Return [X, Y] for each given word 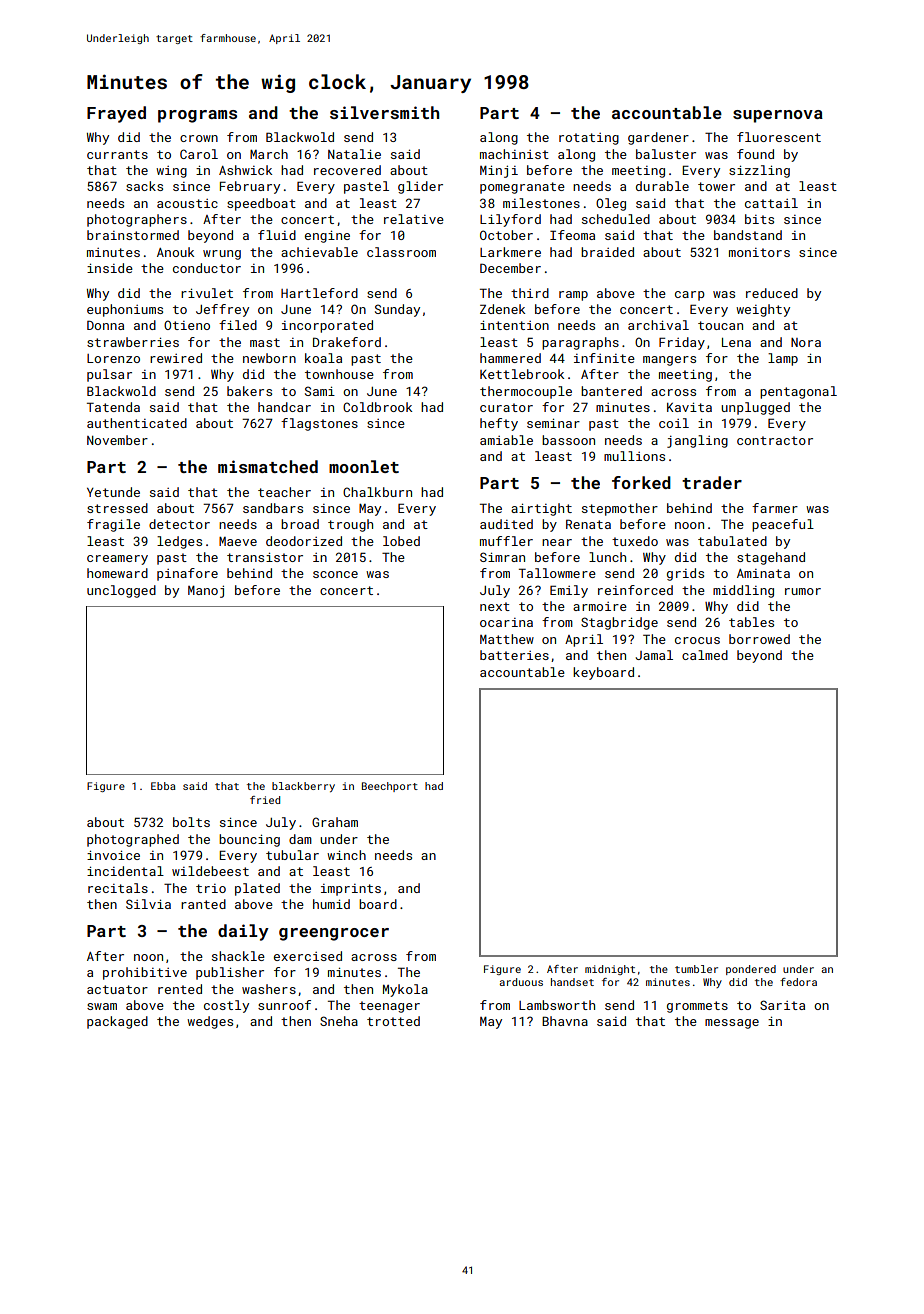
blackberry [303, 787]
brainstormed [133, 235]
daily [243, 932]
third [530, 293]
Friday [682, 343]
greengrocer [334, 934]
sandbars [273, 508]
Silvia [148, 904]
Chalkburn [377, 492]
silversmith [384, 112]
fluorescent [779, 137]
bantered [611, 391]
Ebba [163, 786]
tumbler [696, 969]
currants [117, 154]
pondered [751, 970]
